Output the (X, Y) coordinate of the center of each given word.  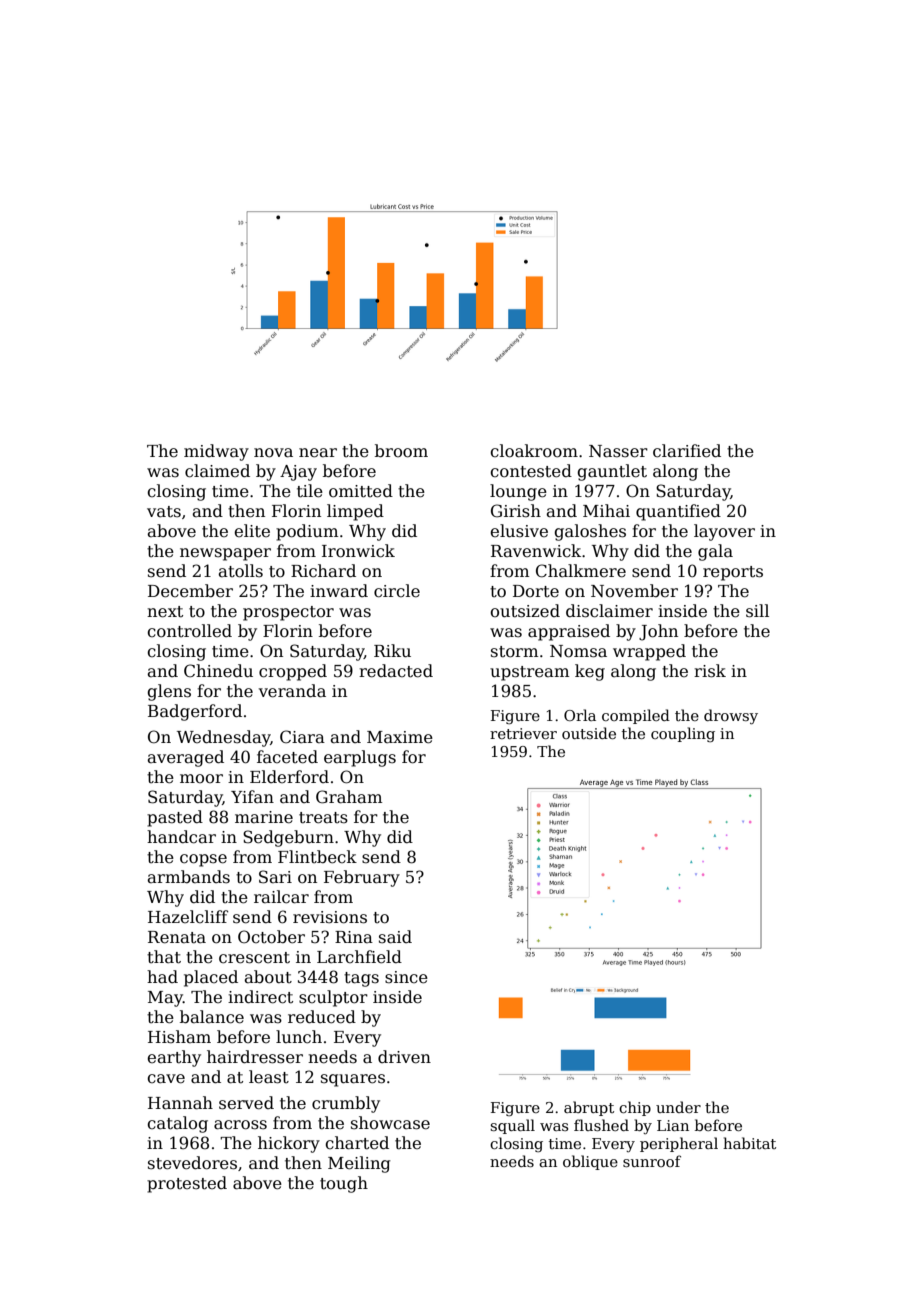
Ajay (298, 473)
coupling (683, 735)
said (395, 937)
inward (339, 590)
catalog (177, 1124)
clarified (687, 451)
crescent (254, 958)
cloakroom (534, 451)
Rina (354, 937)
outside (589, 733)
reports (733, 573)
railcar (281, 897)
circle (397, 591)
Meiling (359, 1164)
